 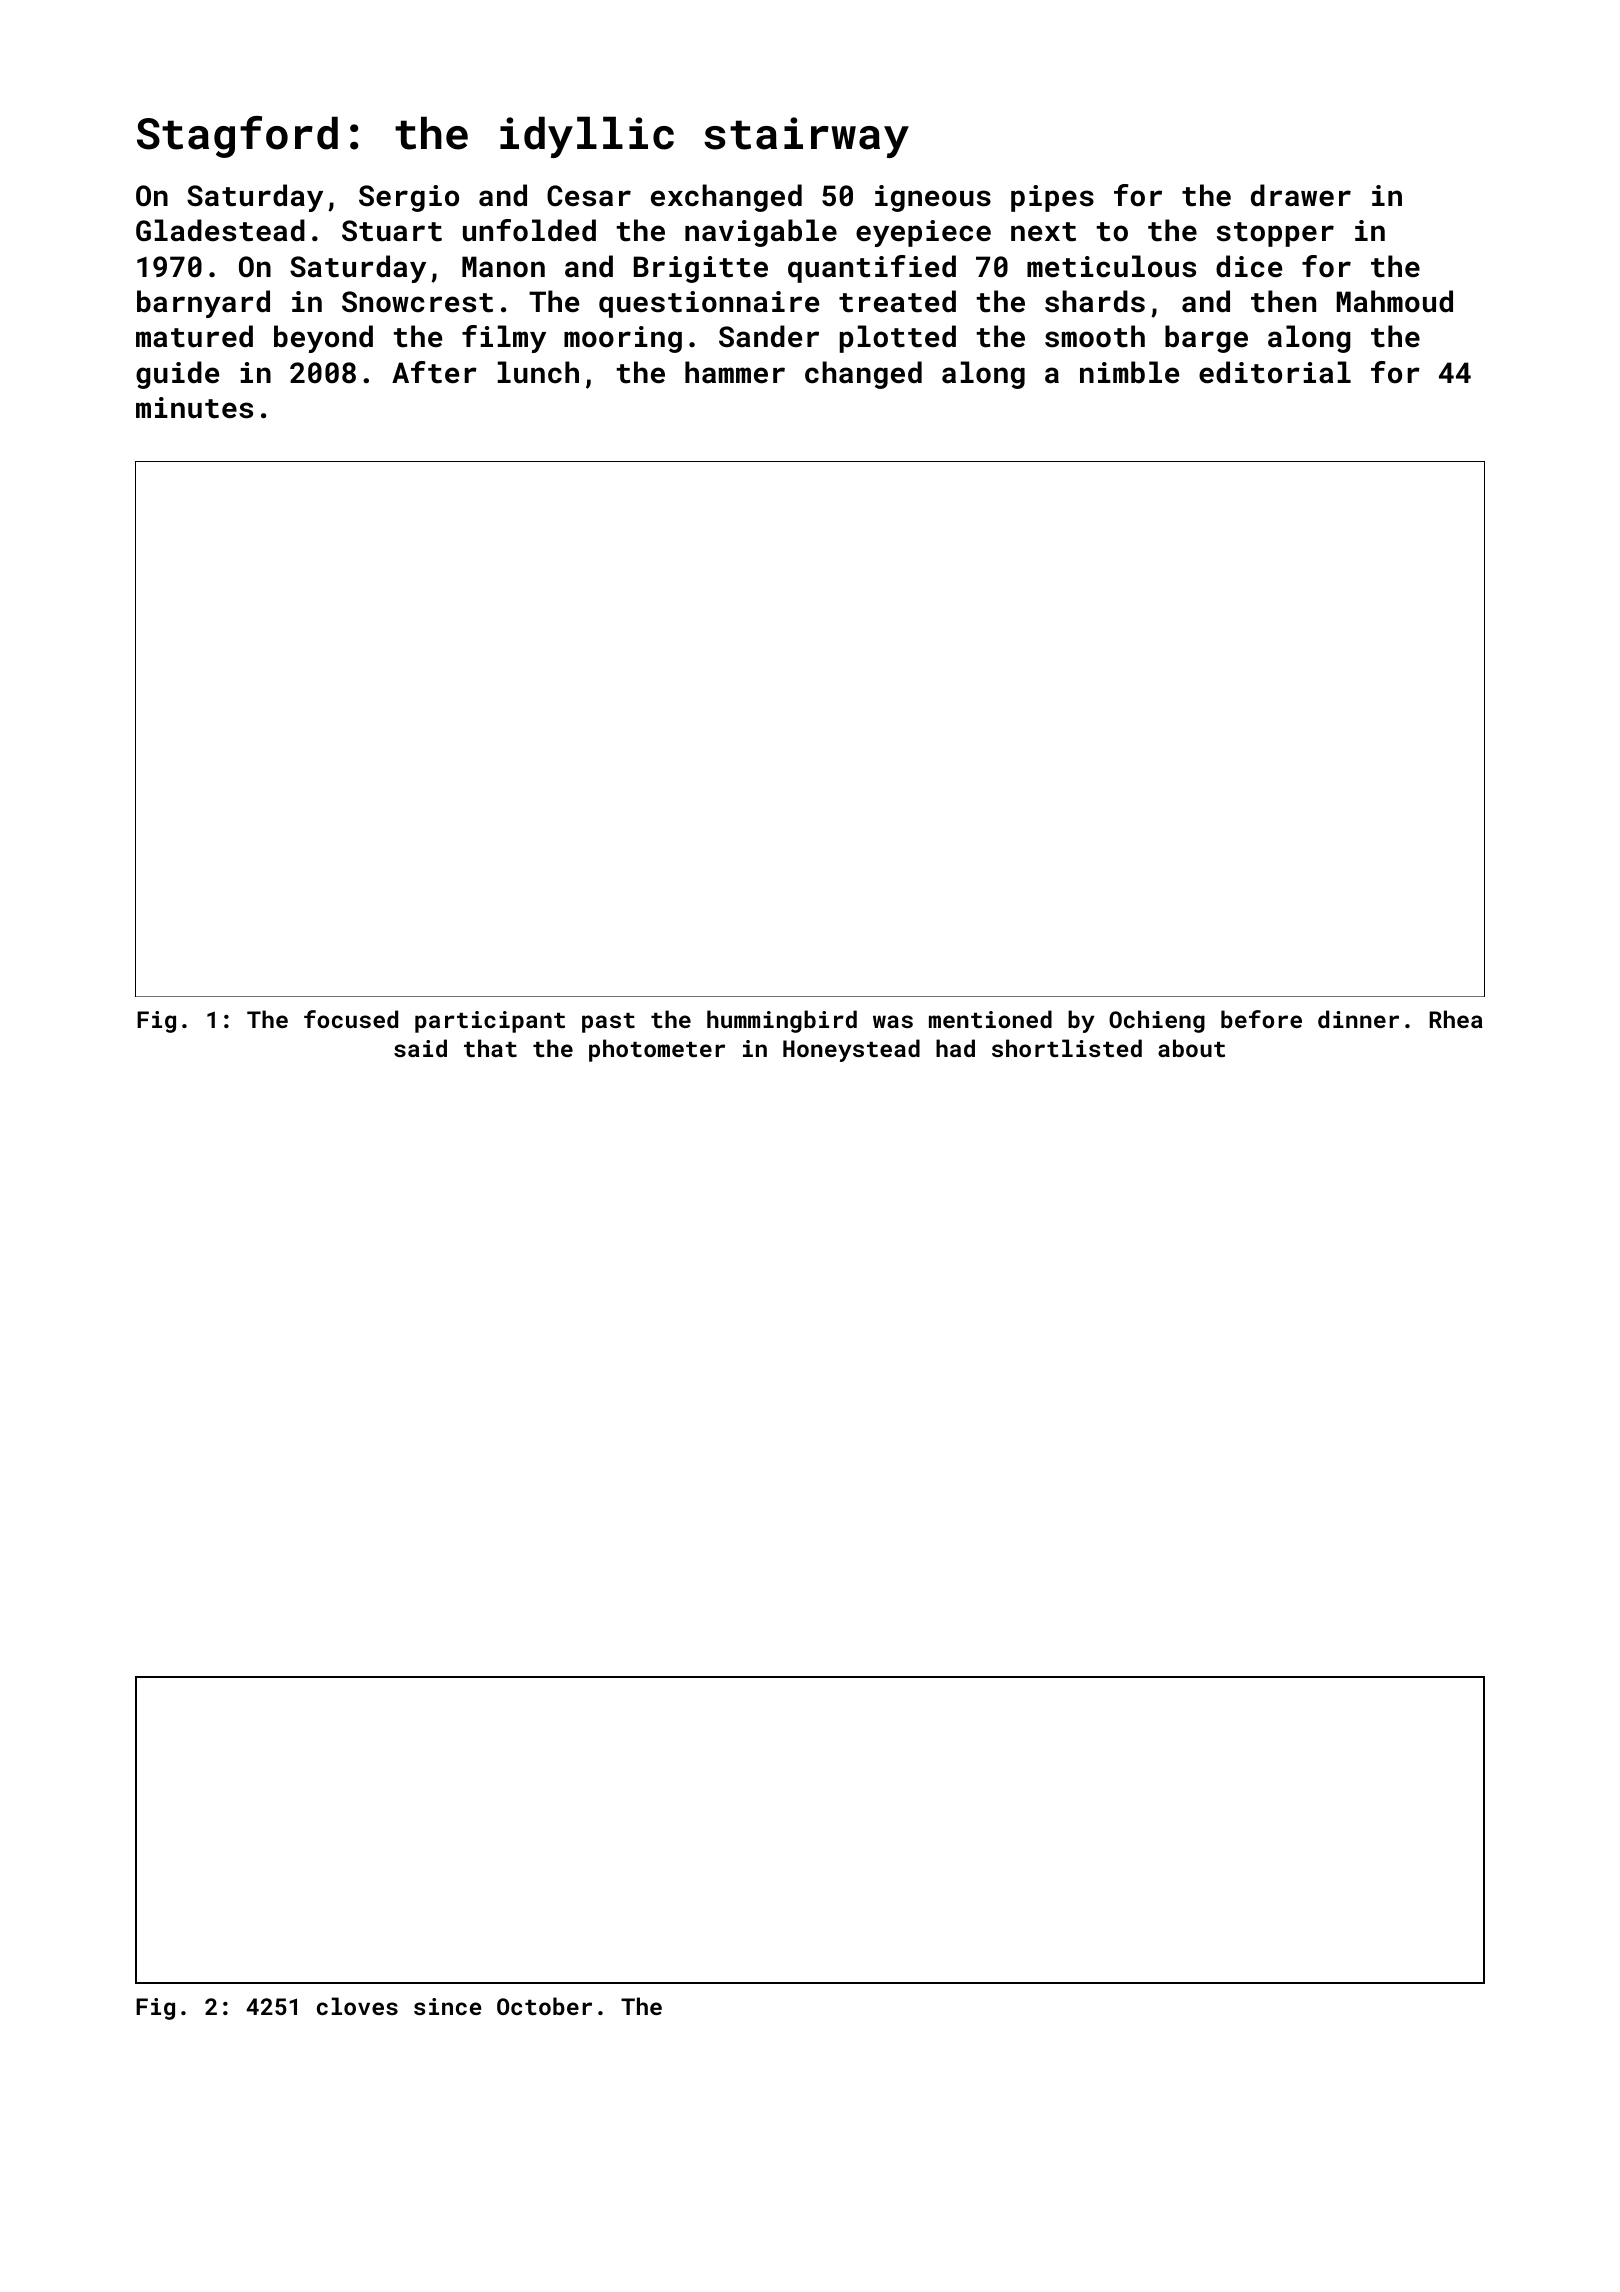 What do you see at coordinates (544, 2006) in the screenshot?
I see `October` at bounding box center [544, 2006].
